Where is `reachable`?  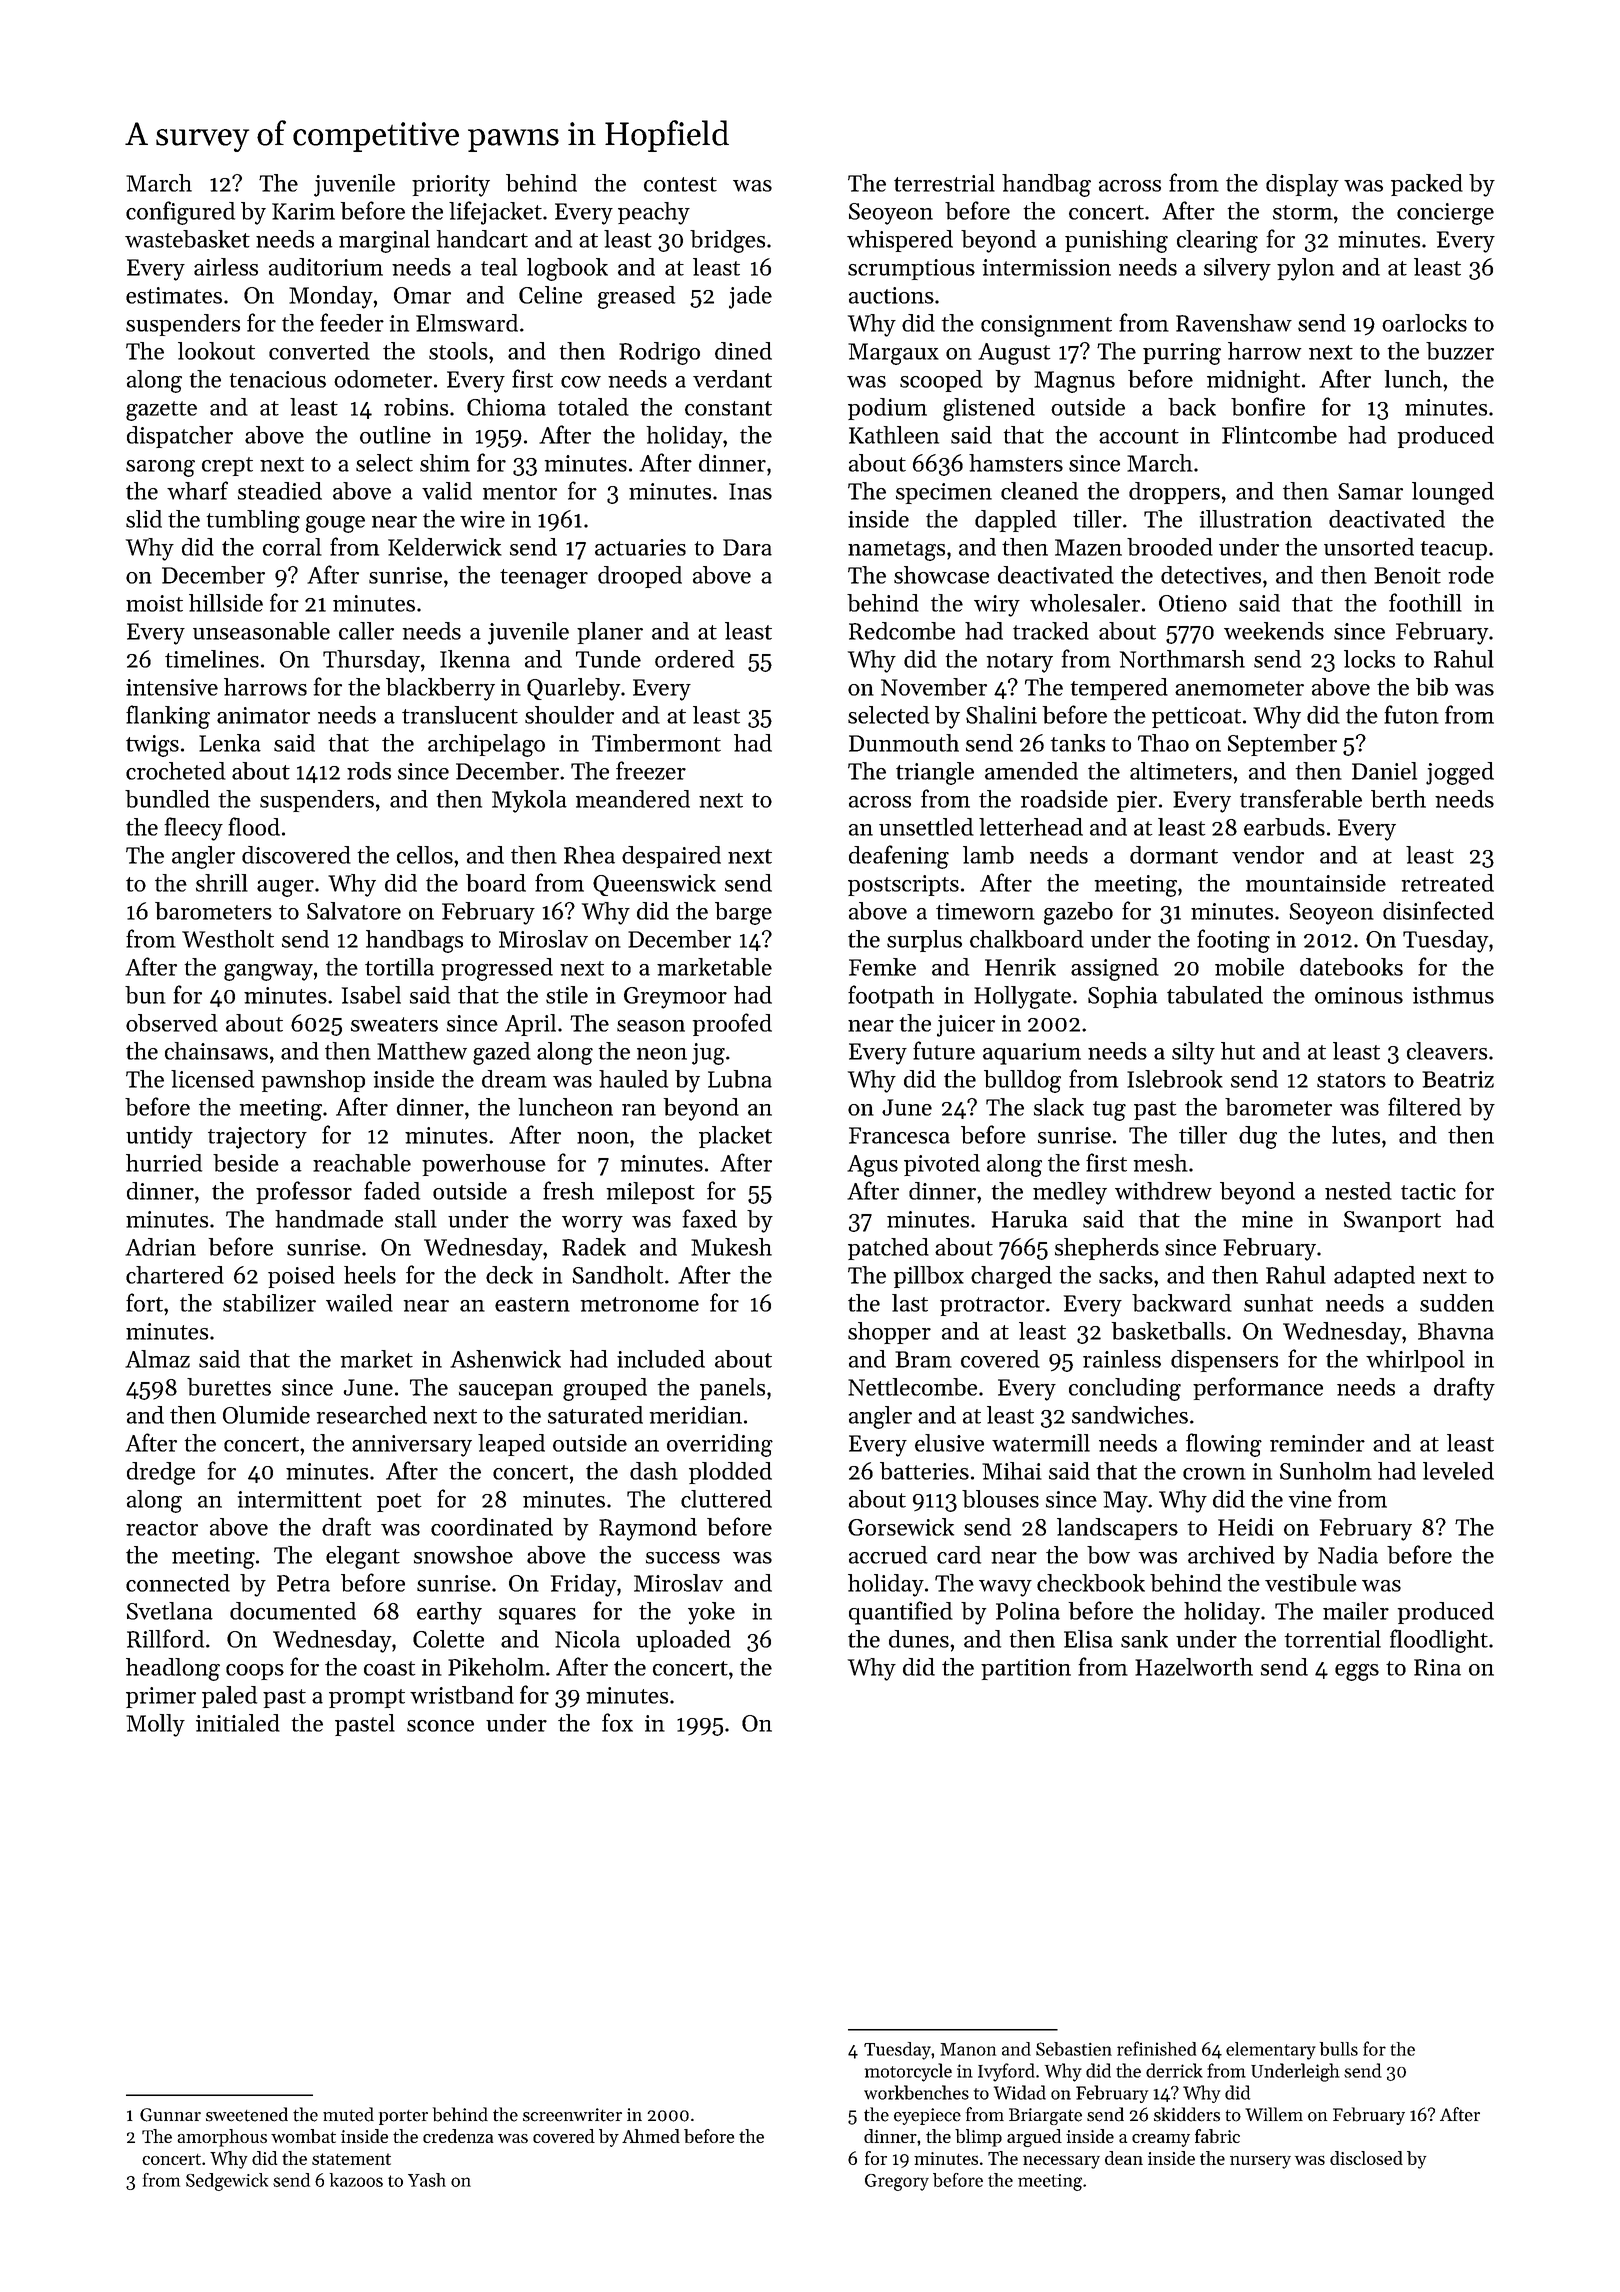 reachable is located at coordinates (362, 1163).
